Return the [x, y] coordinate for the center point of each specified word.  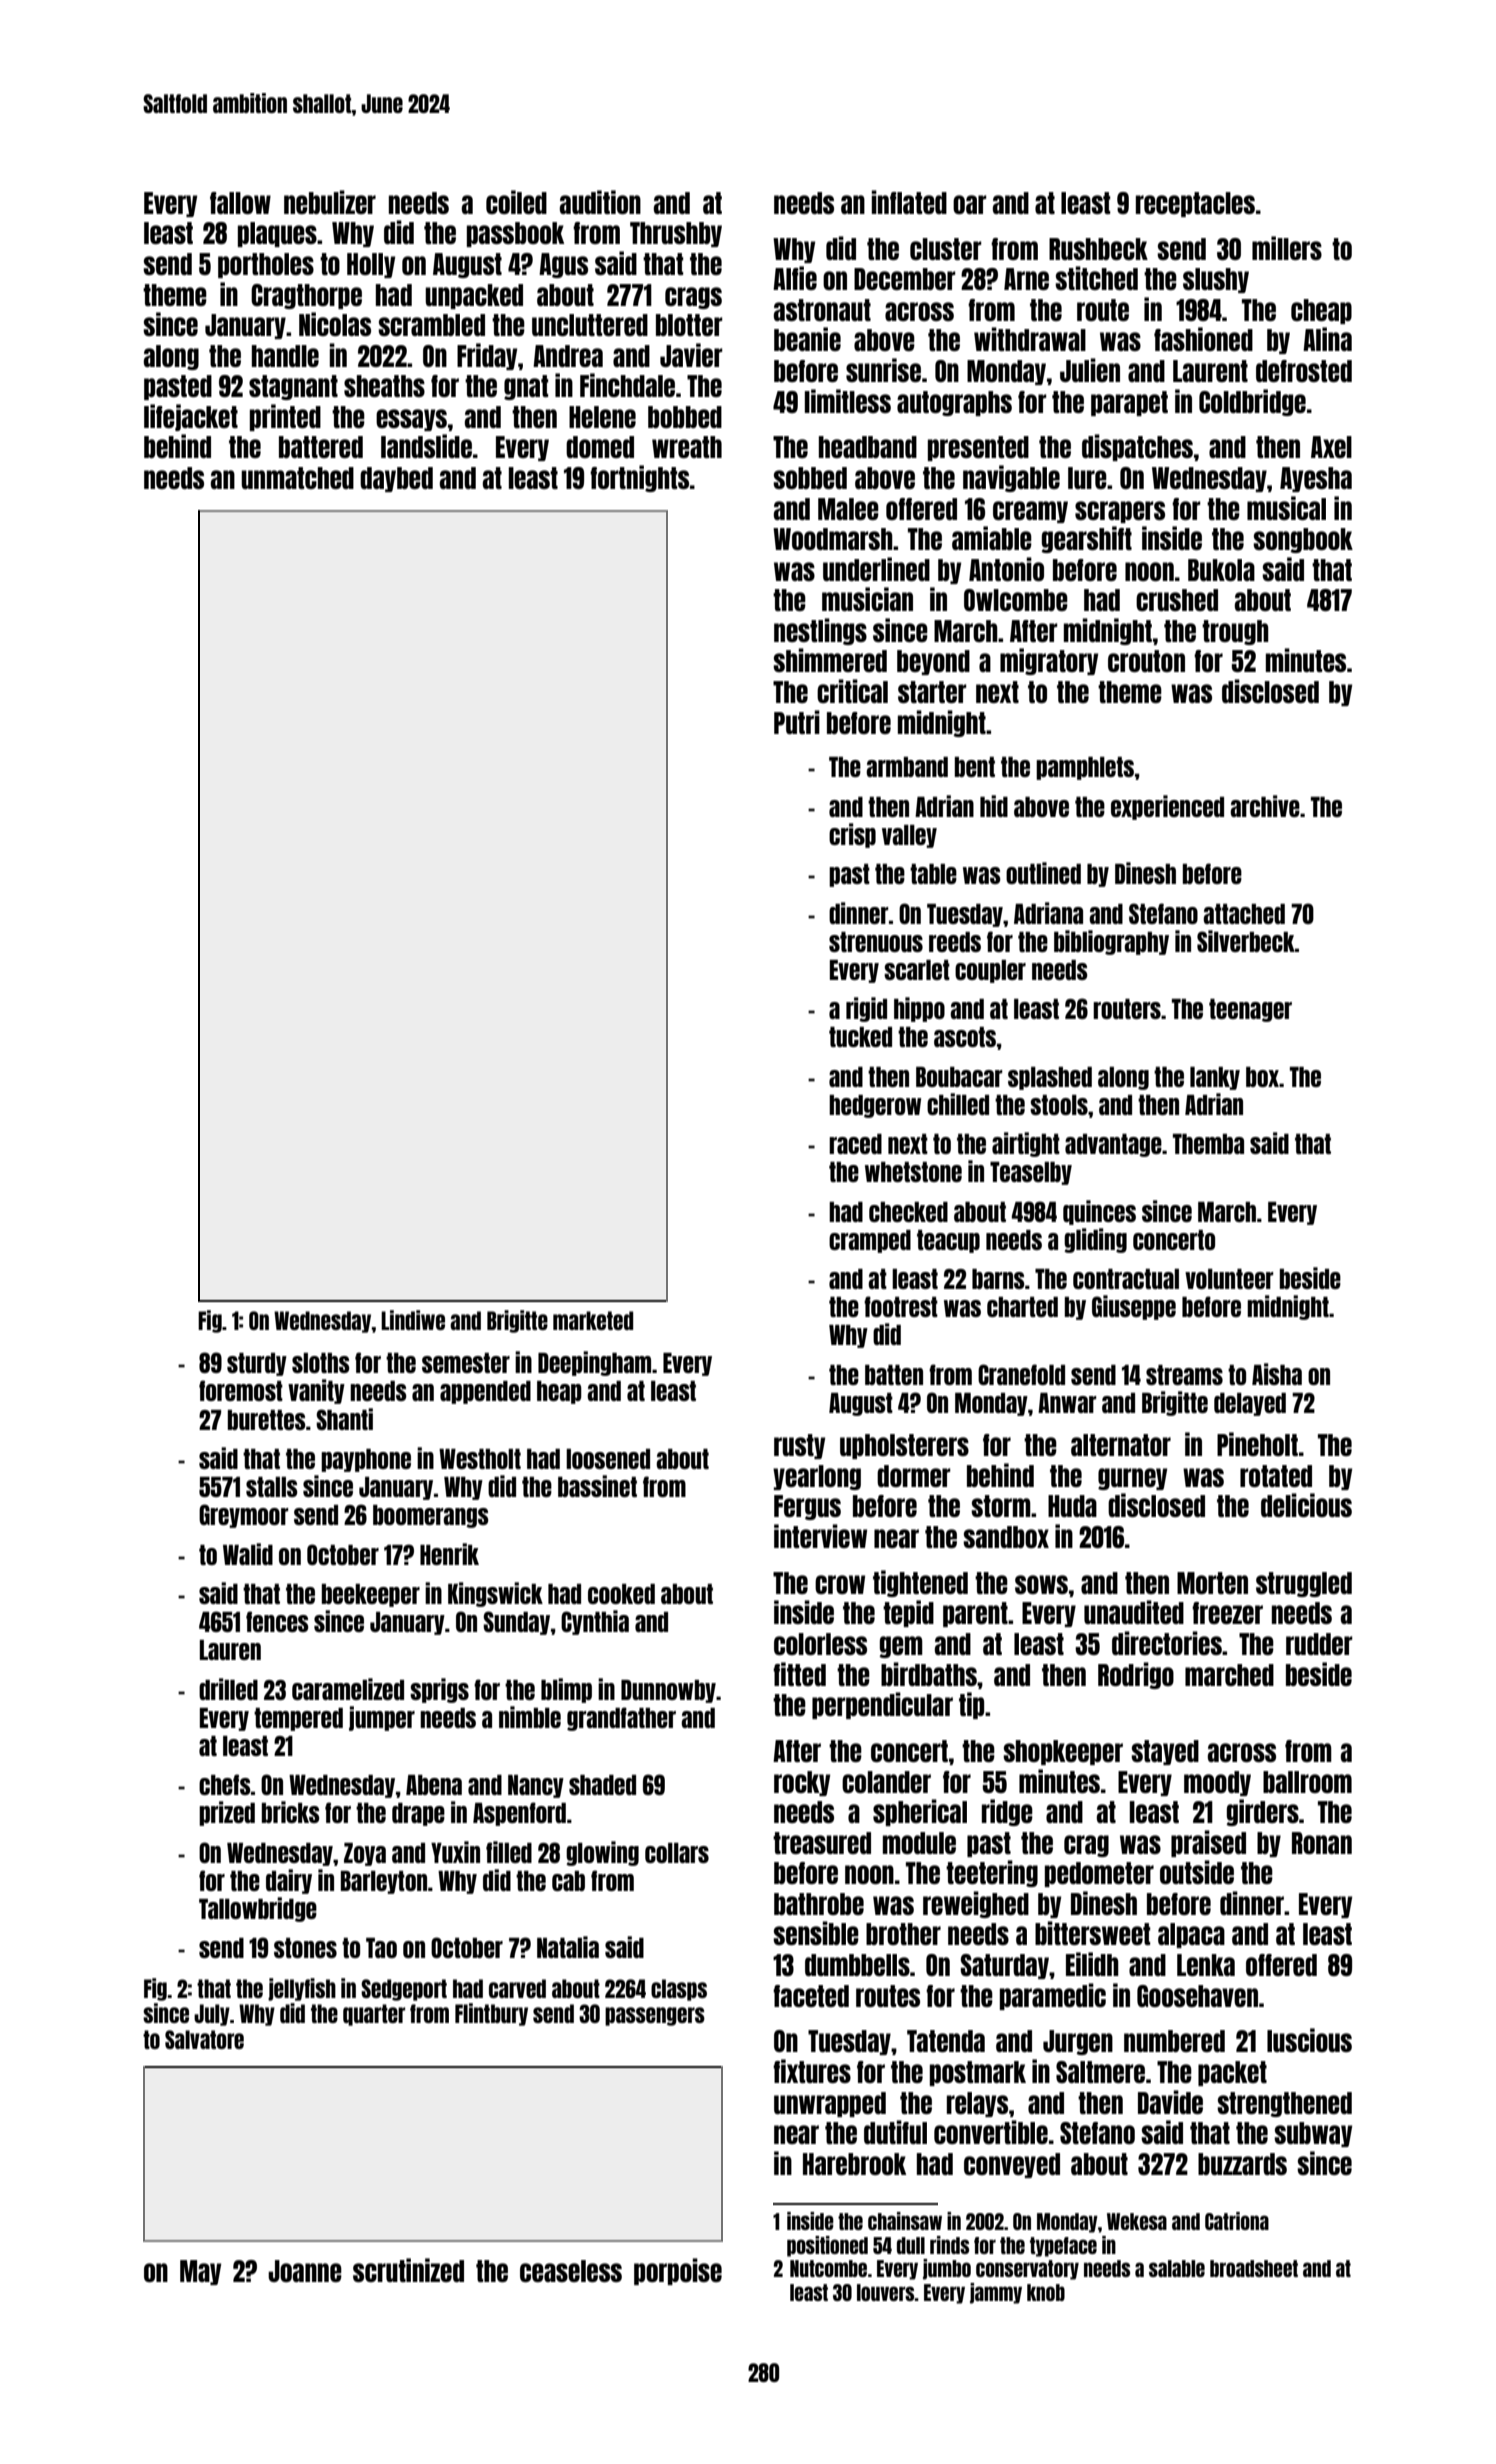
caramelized [348, 1689]
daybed [396, 479]
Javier [691, 355]
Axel [1331, 447]
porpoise [678, 2271]
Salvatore [204, 2039]
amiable [992, 538]
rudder [1319, 1644]
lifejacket [191, 417]
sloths [321, 1363]
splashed [1050, 1078]
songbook [1303, 540]
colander [886, 1782]
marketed [593, 1320]
